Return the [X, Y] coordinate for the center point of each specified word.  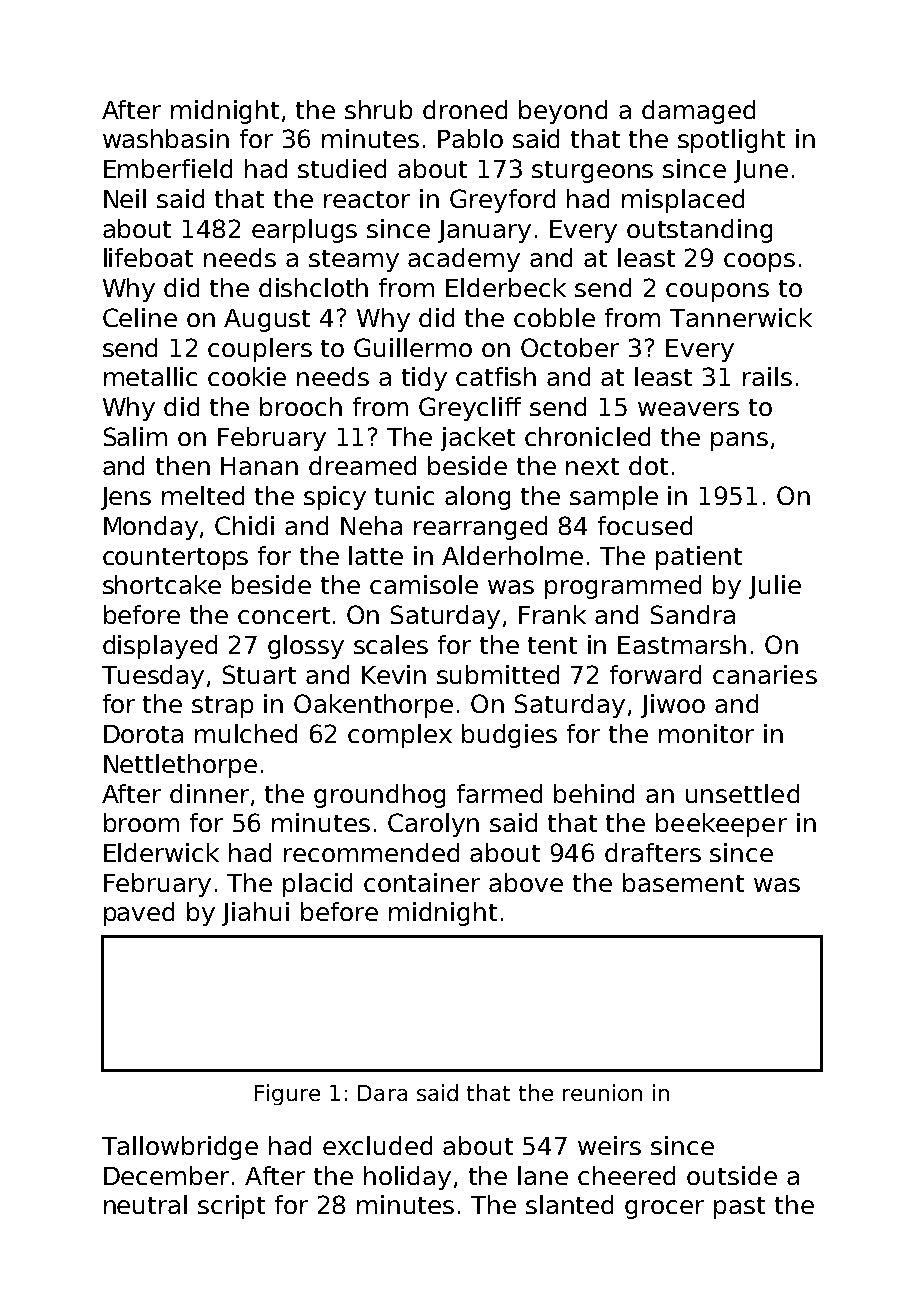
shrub [378, 109]
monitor [706, 733]
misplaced [683, 201]
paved [139, 914]
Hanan [259, 466]
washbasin [166, 138]
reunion [602, 1092]
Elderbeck [506, 287]
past [739, 1208]
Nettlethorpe [180, 766]
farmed [499, 793]
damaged [698, 112]
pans [739, 441]
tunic [404, 495]
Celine [140, 317]
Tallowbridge [180, 1148]
